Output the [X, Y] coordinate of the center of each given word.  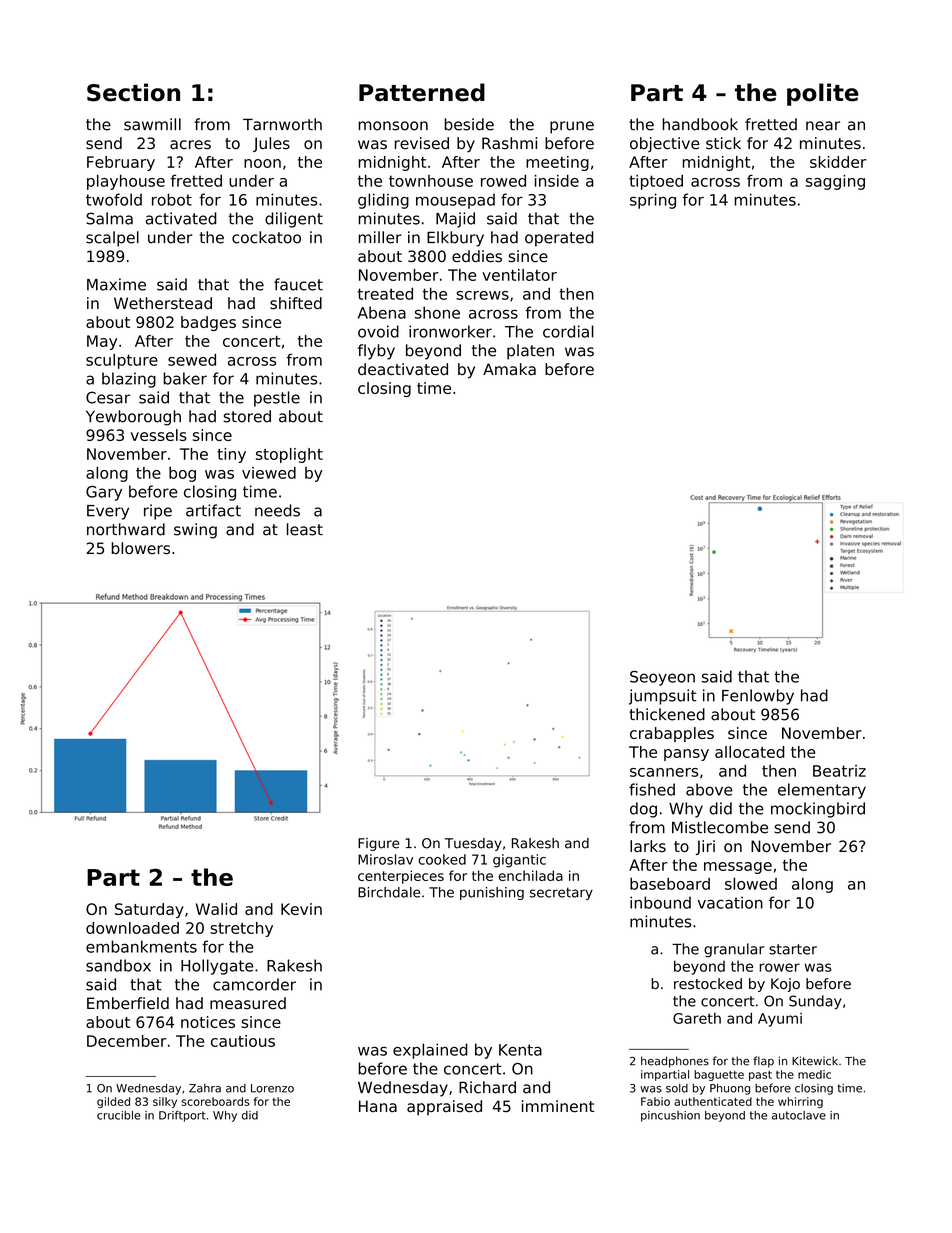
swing [195, 531]
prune [572, 127]
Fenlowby [758, 697]
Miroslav [385, 859]
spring [653, 201]
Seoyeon [662, 678]
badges [208, 323]
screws [482, 295]
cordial [568, 331]
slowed [751, 884]
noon [262, 163]
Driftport [182, 1116]
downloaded [132, 928]
